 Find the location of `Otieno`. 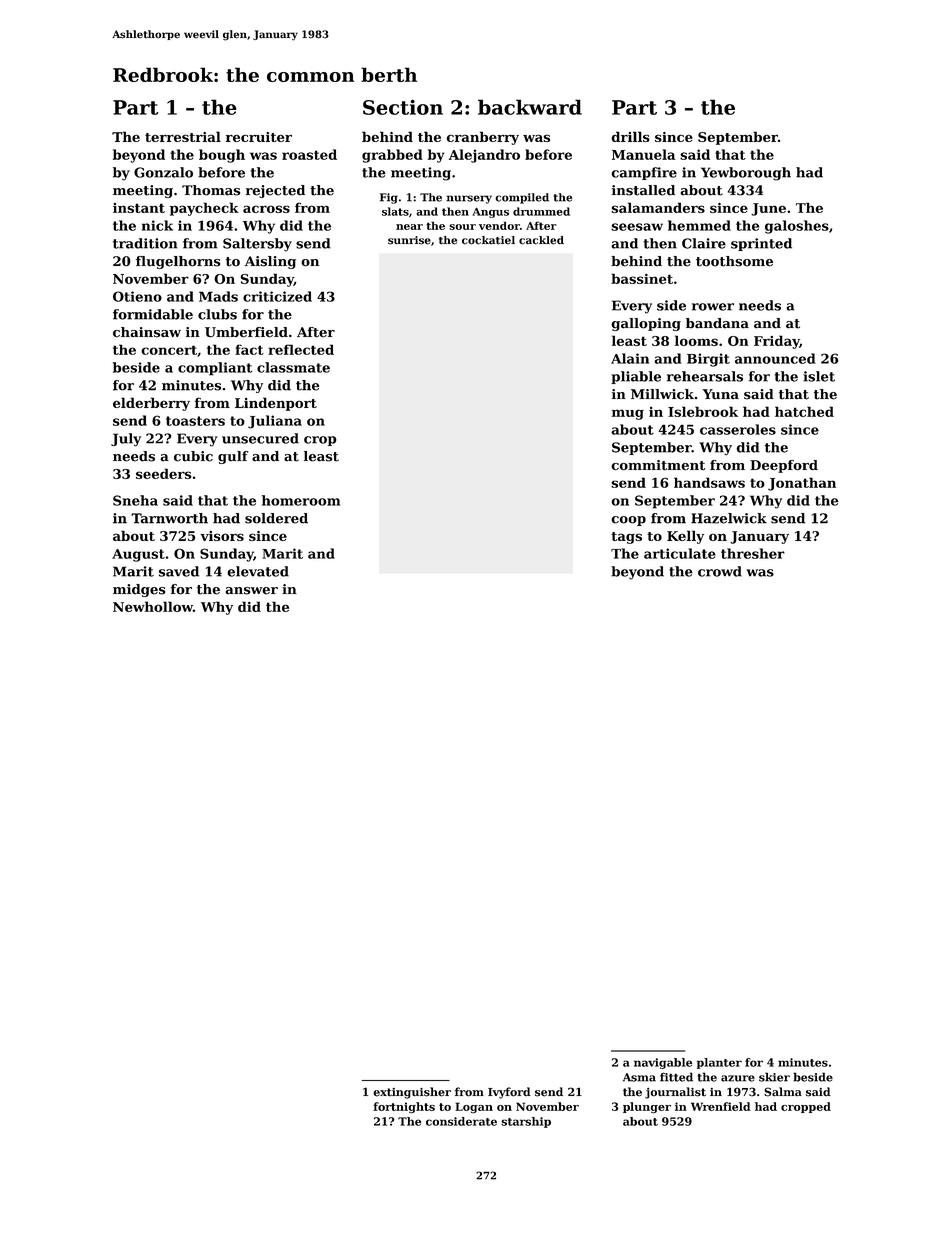

Otieno is located at coordinates (137, 296).
